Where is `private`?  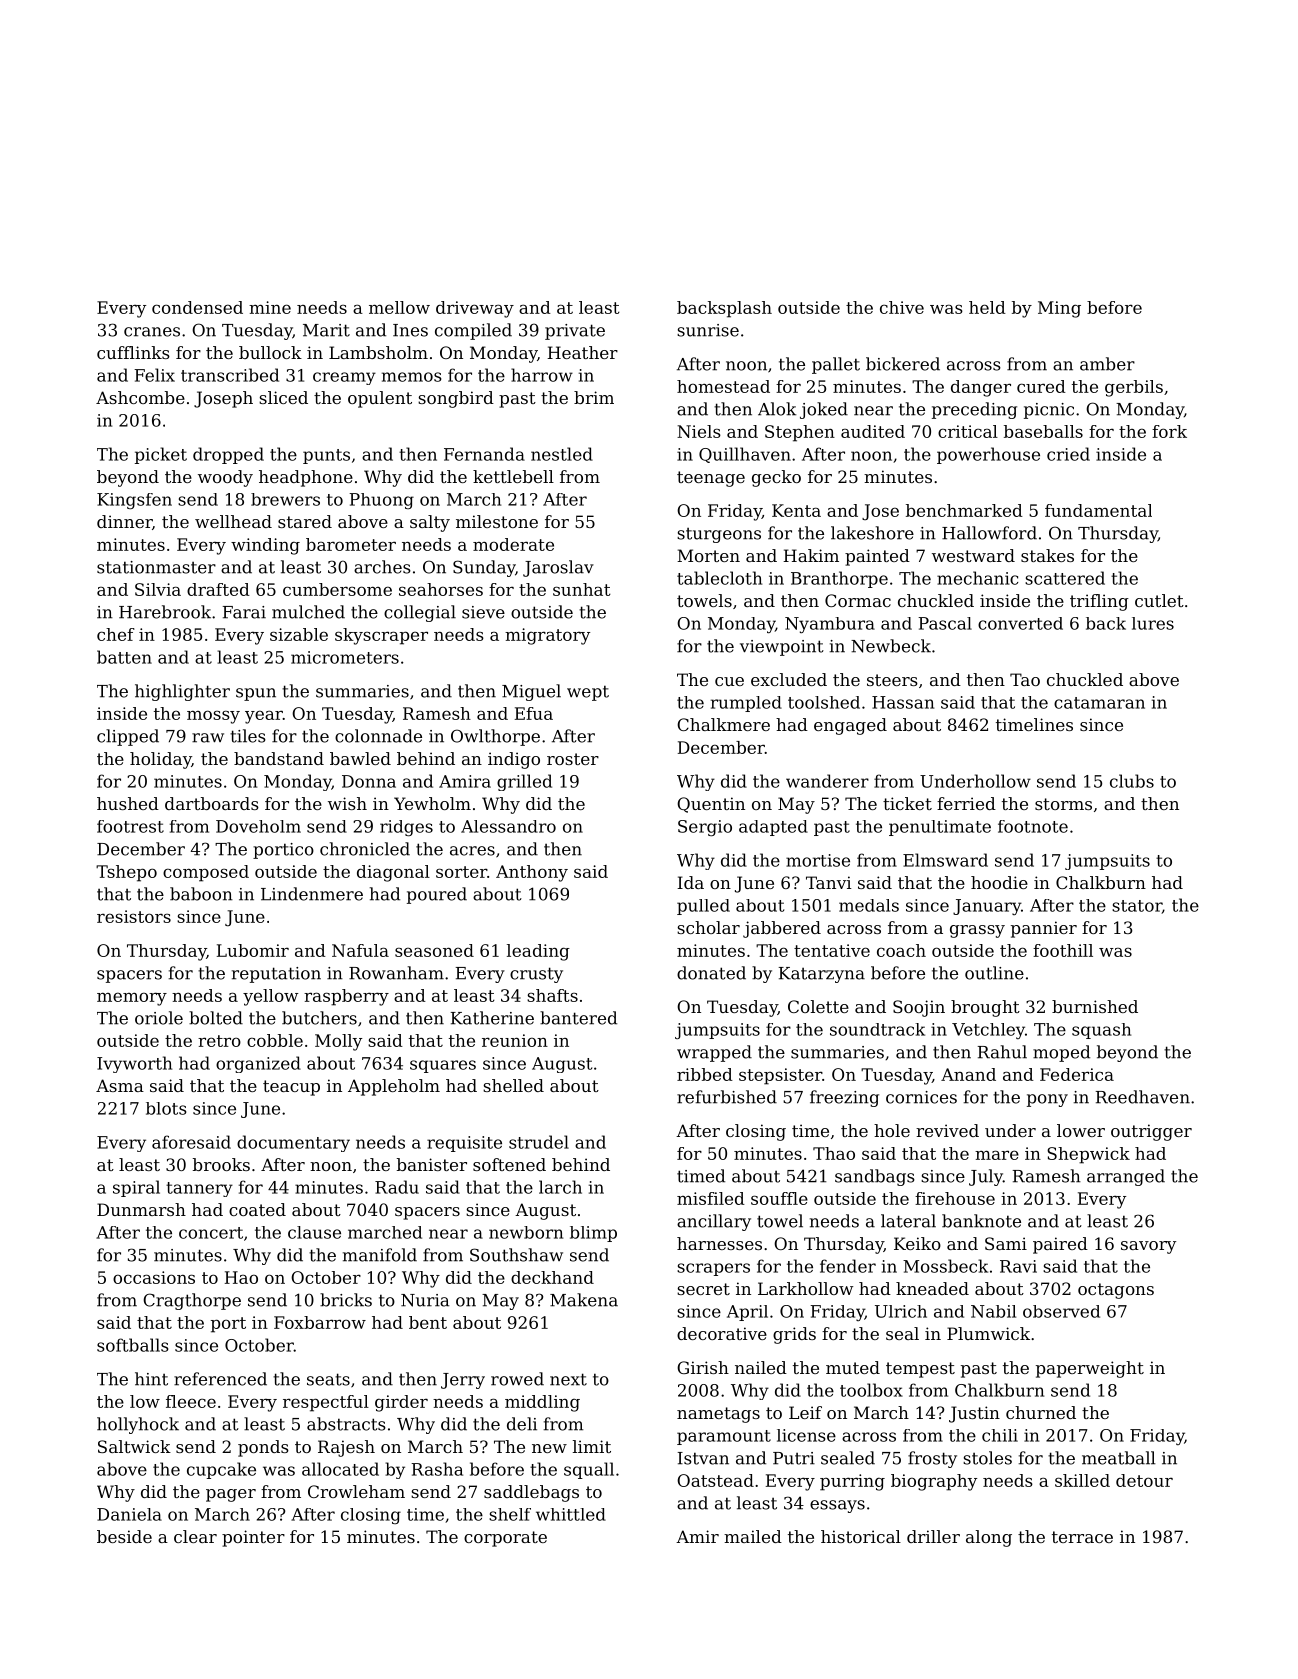 private is located at coordinates (575, 332).
